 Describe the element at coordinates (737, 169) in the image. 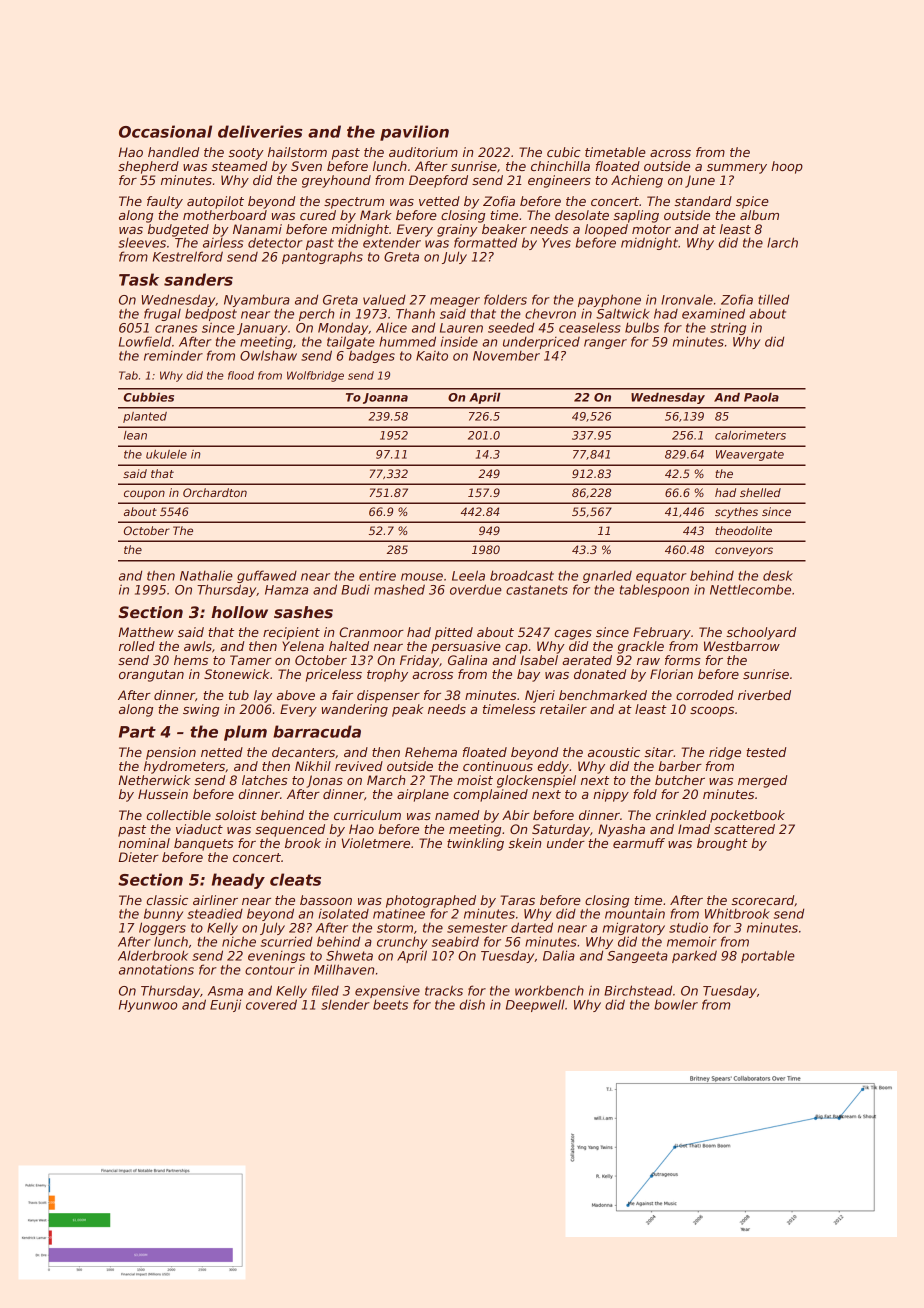

I see `summery` at that location.
